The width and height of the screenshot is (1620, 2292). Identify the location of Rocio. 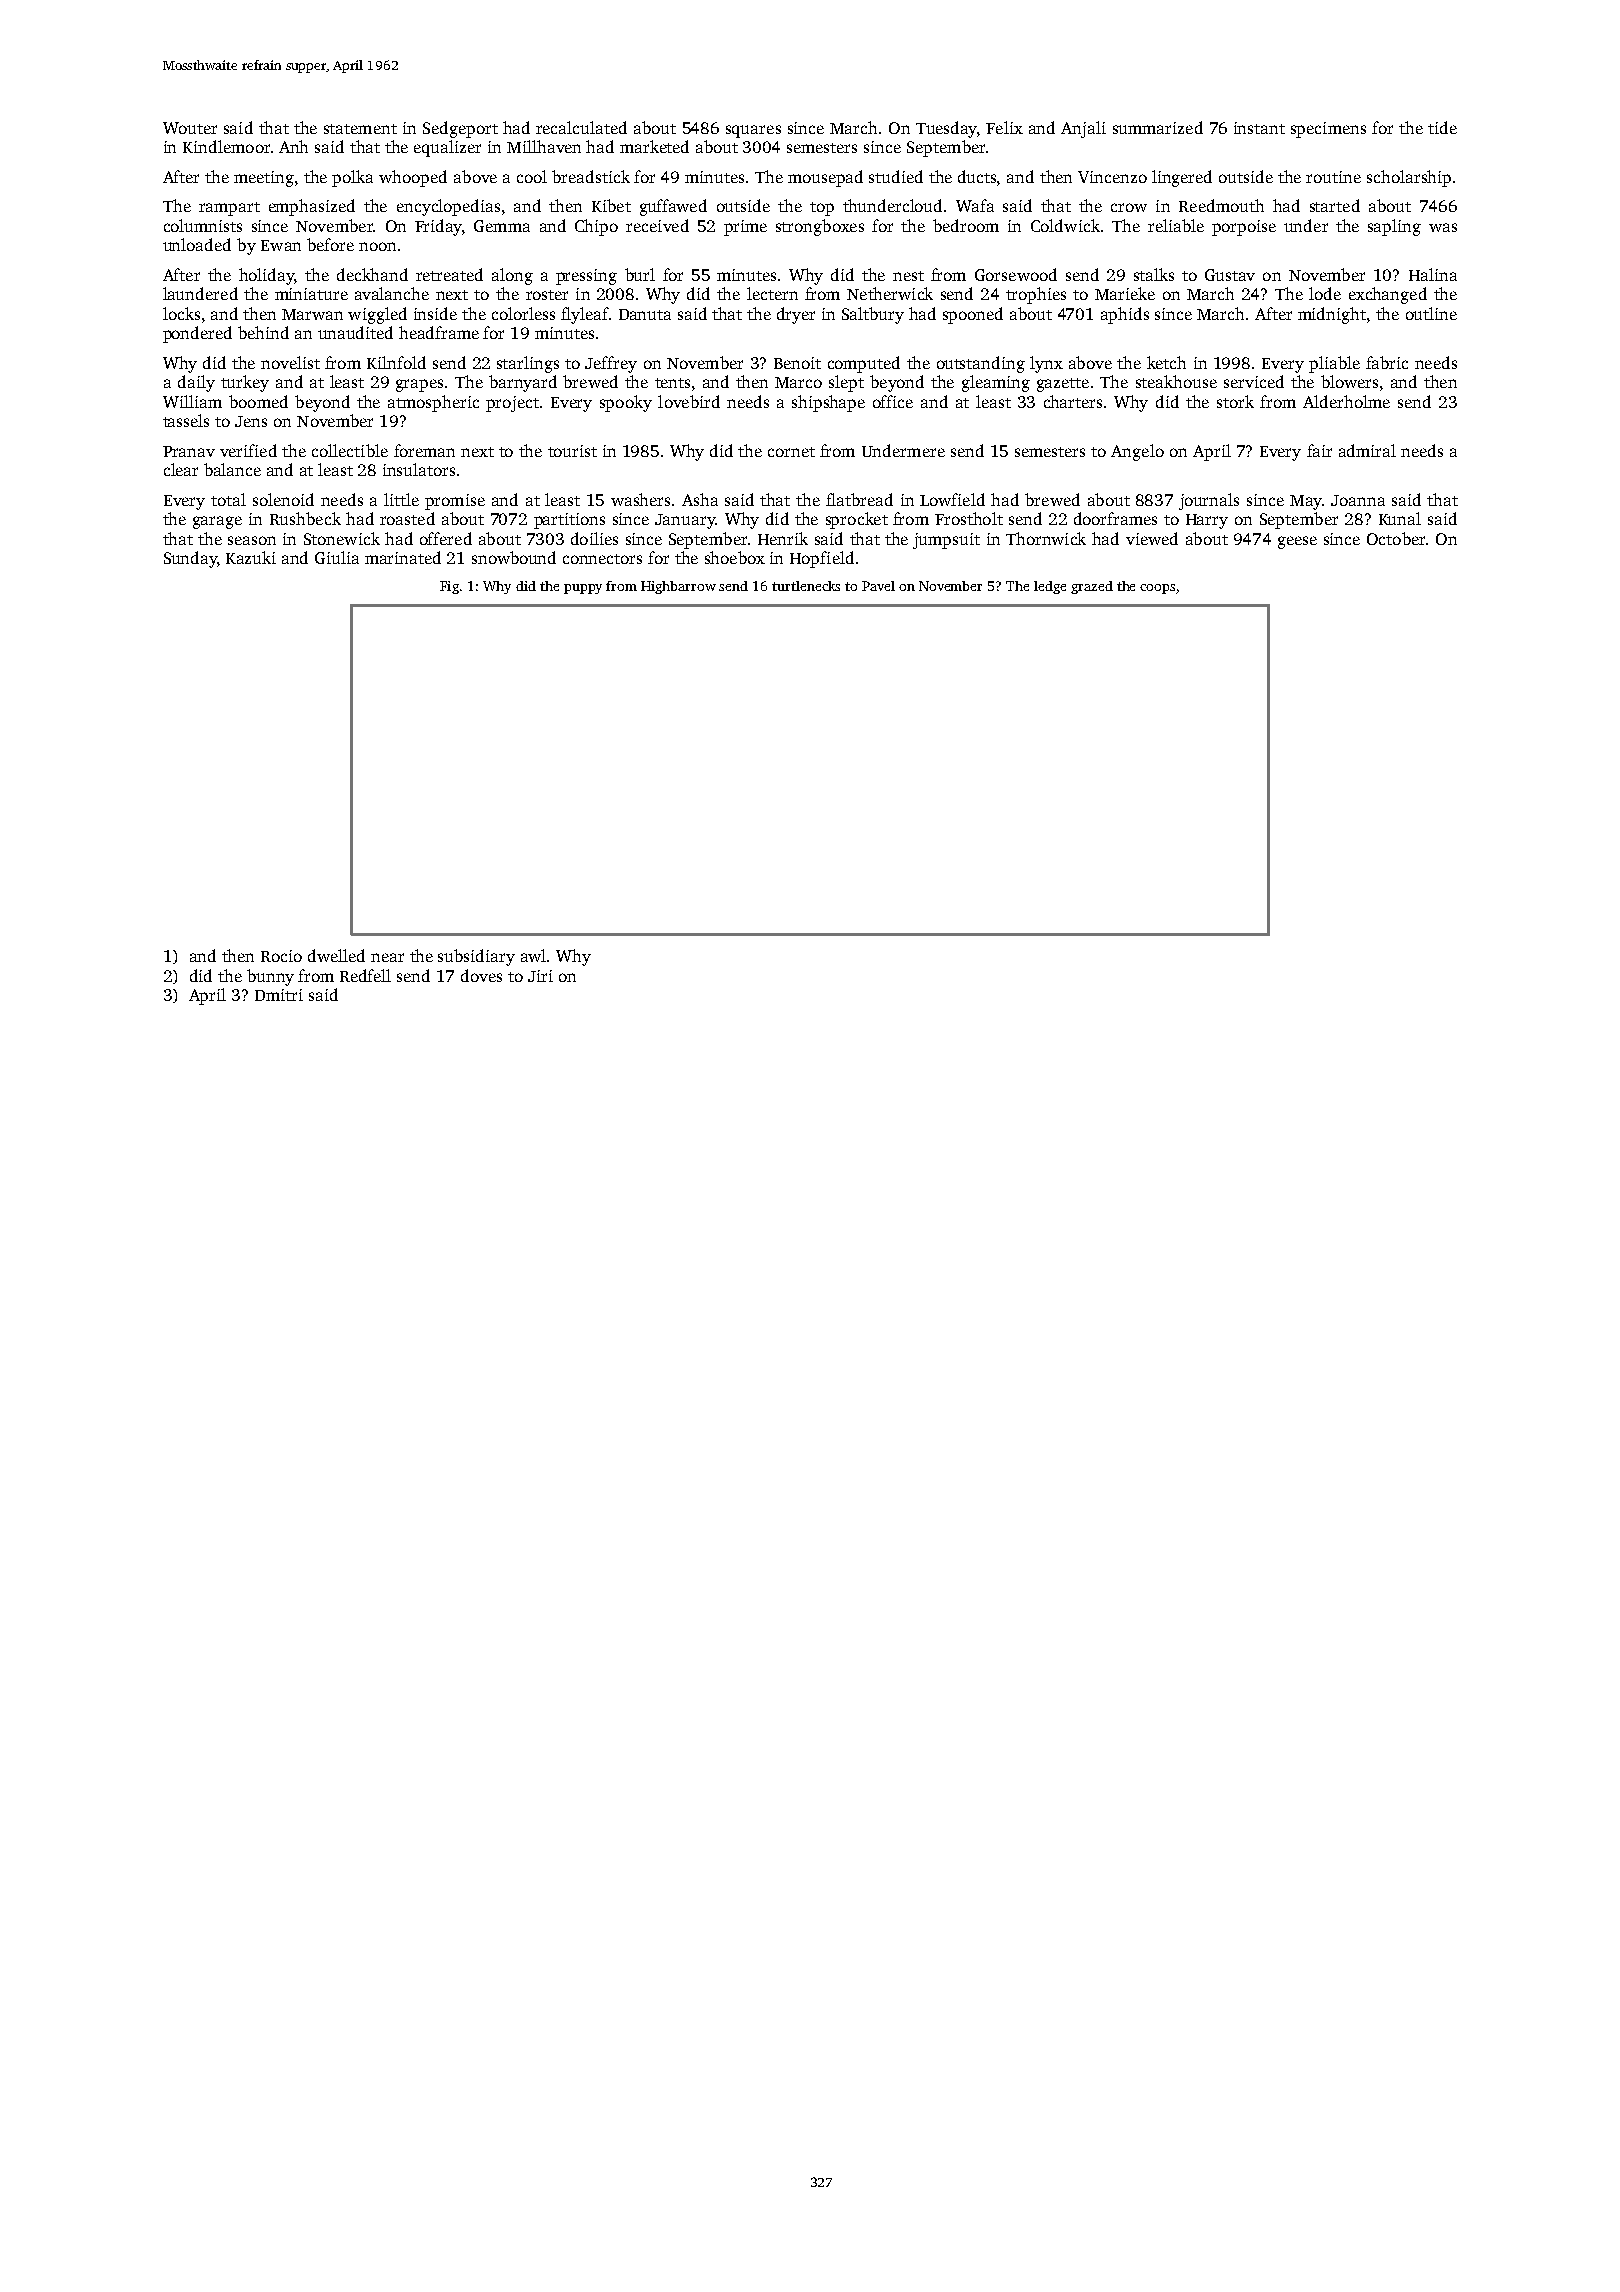
(281, 956).
